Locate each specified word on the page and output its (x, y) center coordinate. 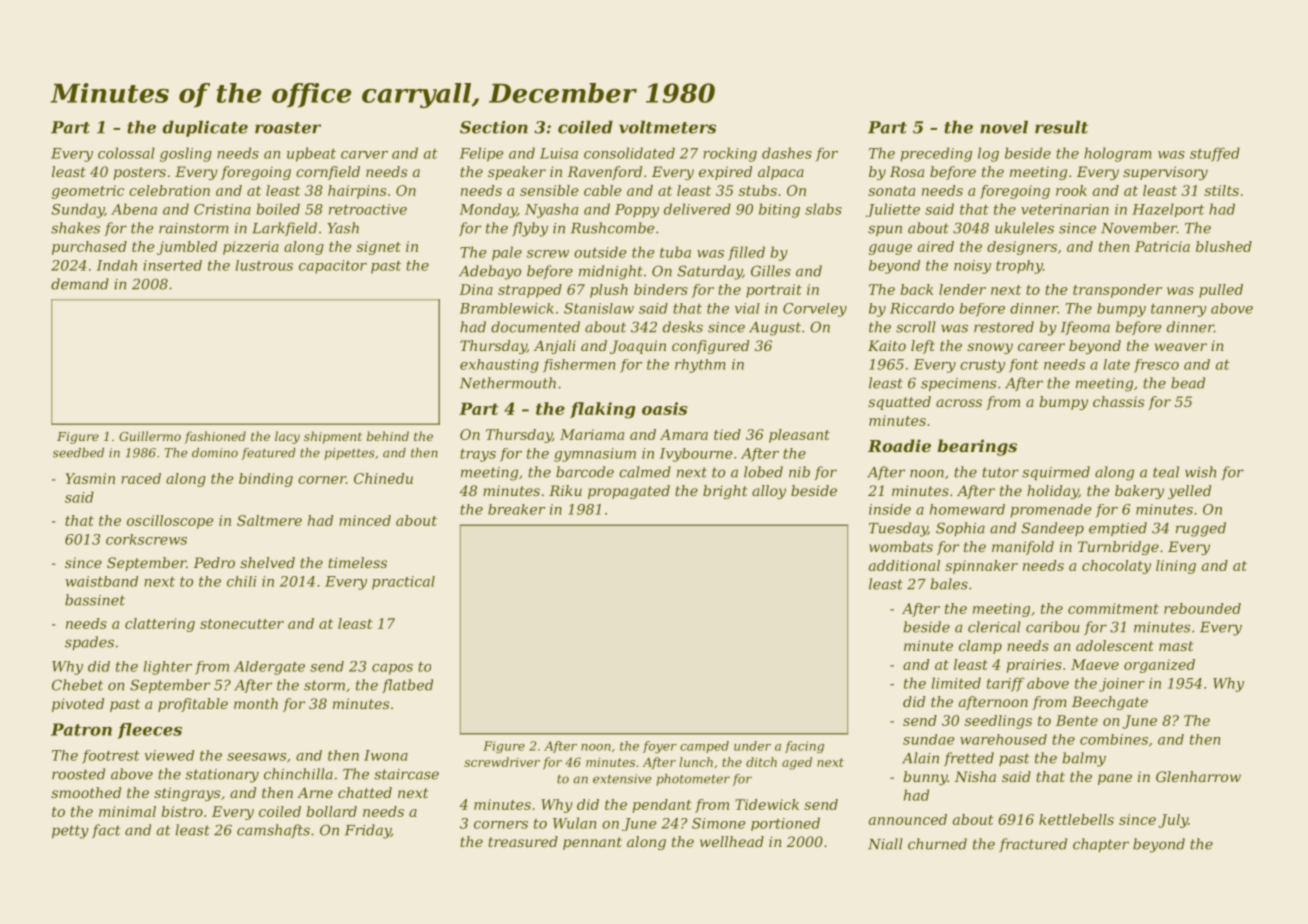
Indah (117, 265)
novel (1004, 127)
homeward (967, 509)
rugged (1201, 529)
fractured (1033, 845)
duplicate (205, 129)
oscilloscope (170, 522)
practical (403, 583)
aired (936, 246)
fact (106, 831)
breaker (516, 509)
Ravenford (604, 173)
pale (507, 253)
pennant (592, 843)
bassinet (95, 600)
